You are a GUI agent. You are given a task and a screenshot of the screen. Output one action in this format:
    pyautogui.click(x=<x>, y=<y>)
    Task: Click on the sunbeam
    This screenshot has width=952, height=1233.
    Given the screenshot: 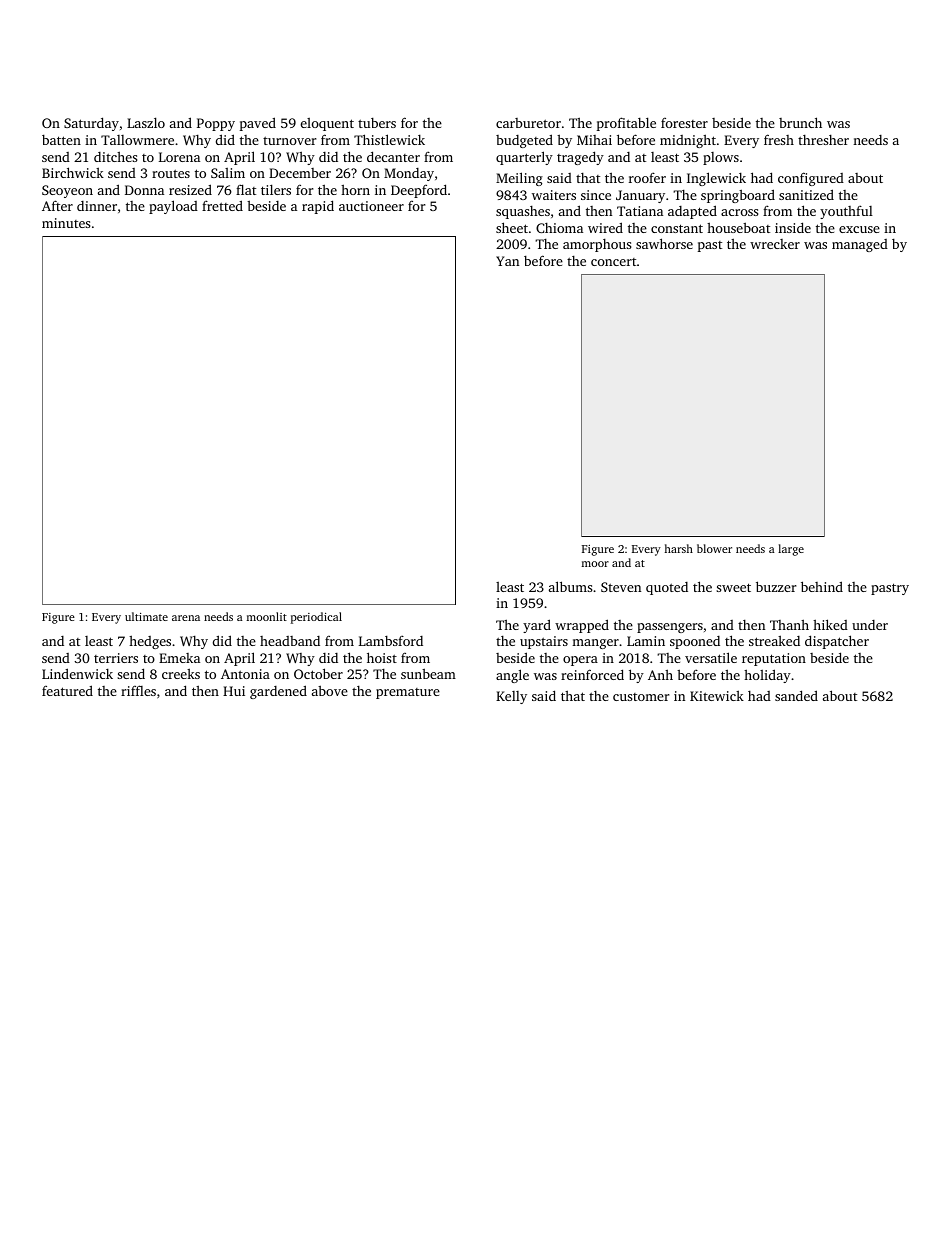 What is the action you would take?
    pyautogui.click(x=428, y=673)
